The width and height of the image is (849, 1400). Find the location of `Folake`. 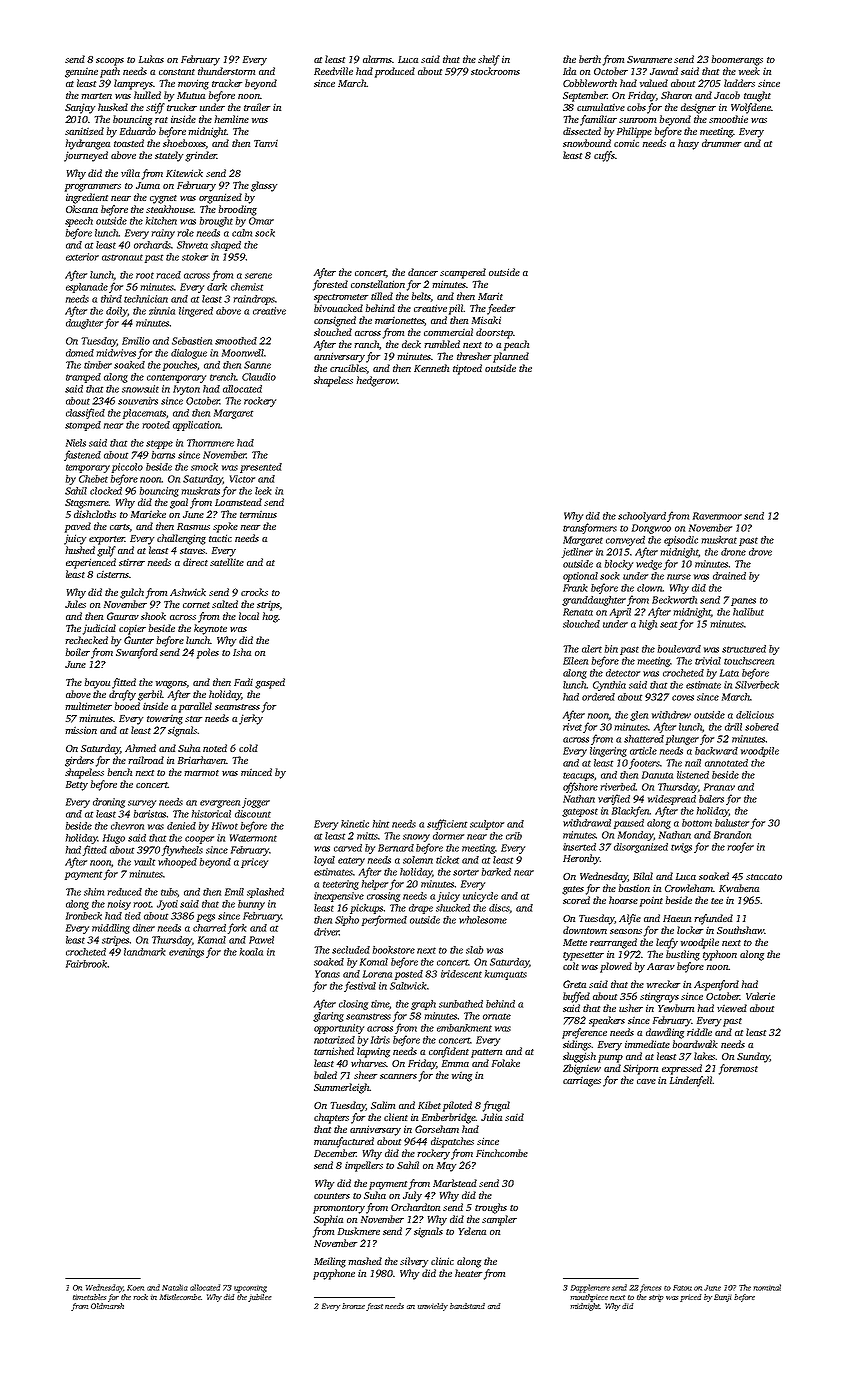

Folake is located at coordinates (506, 1063).
